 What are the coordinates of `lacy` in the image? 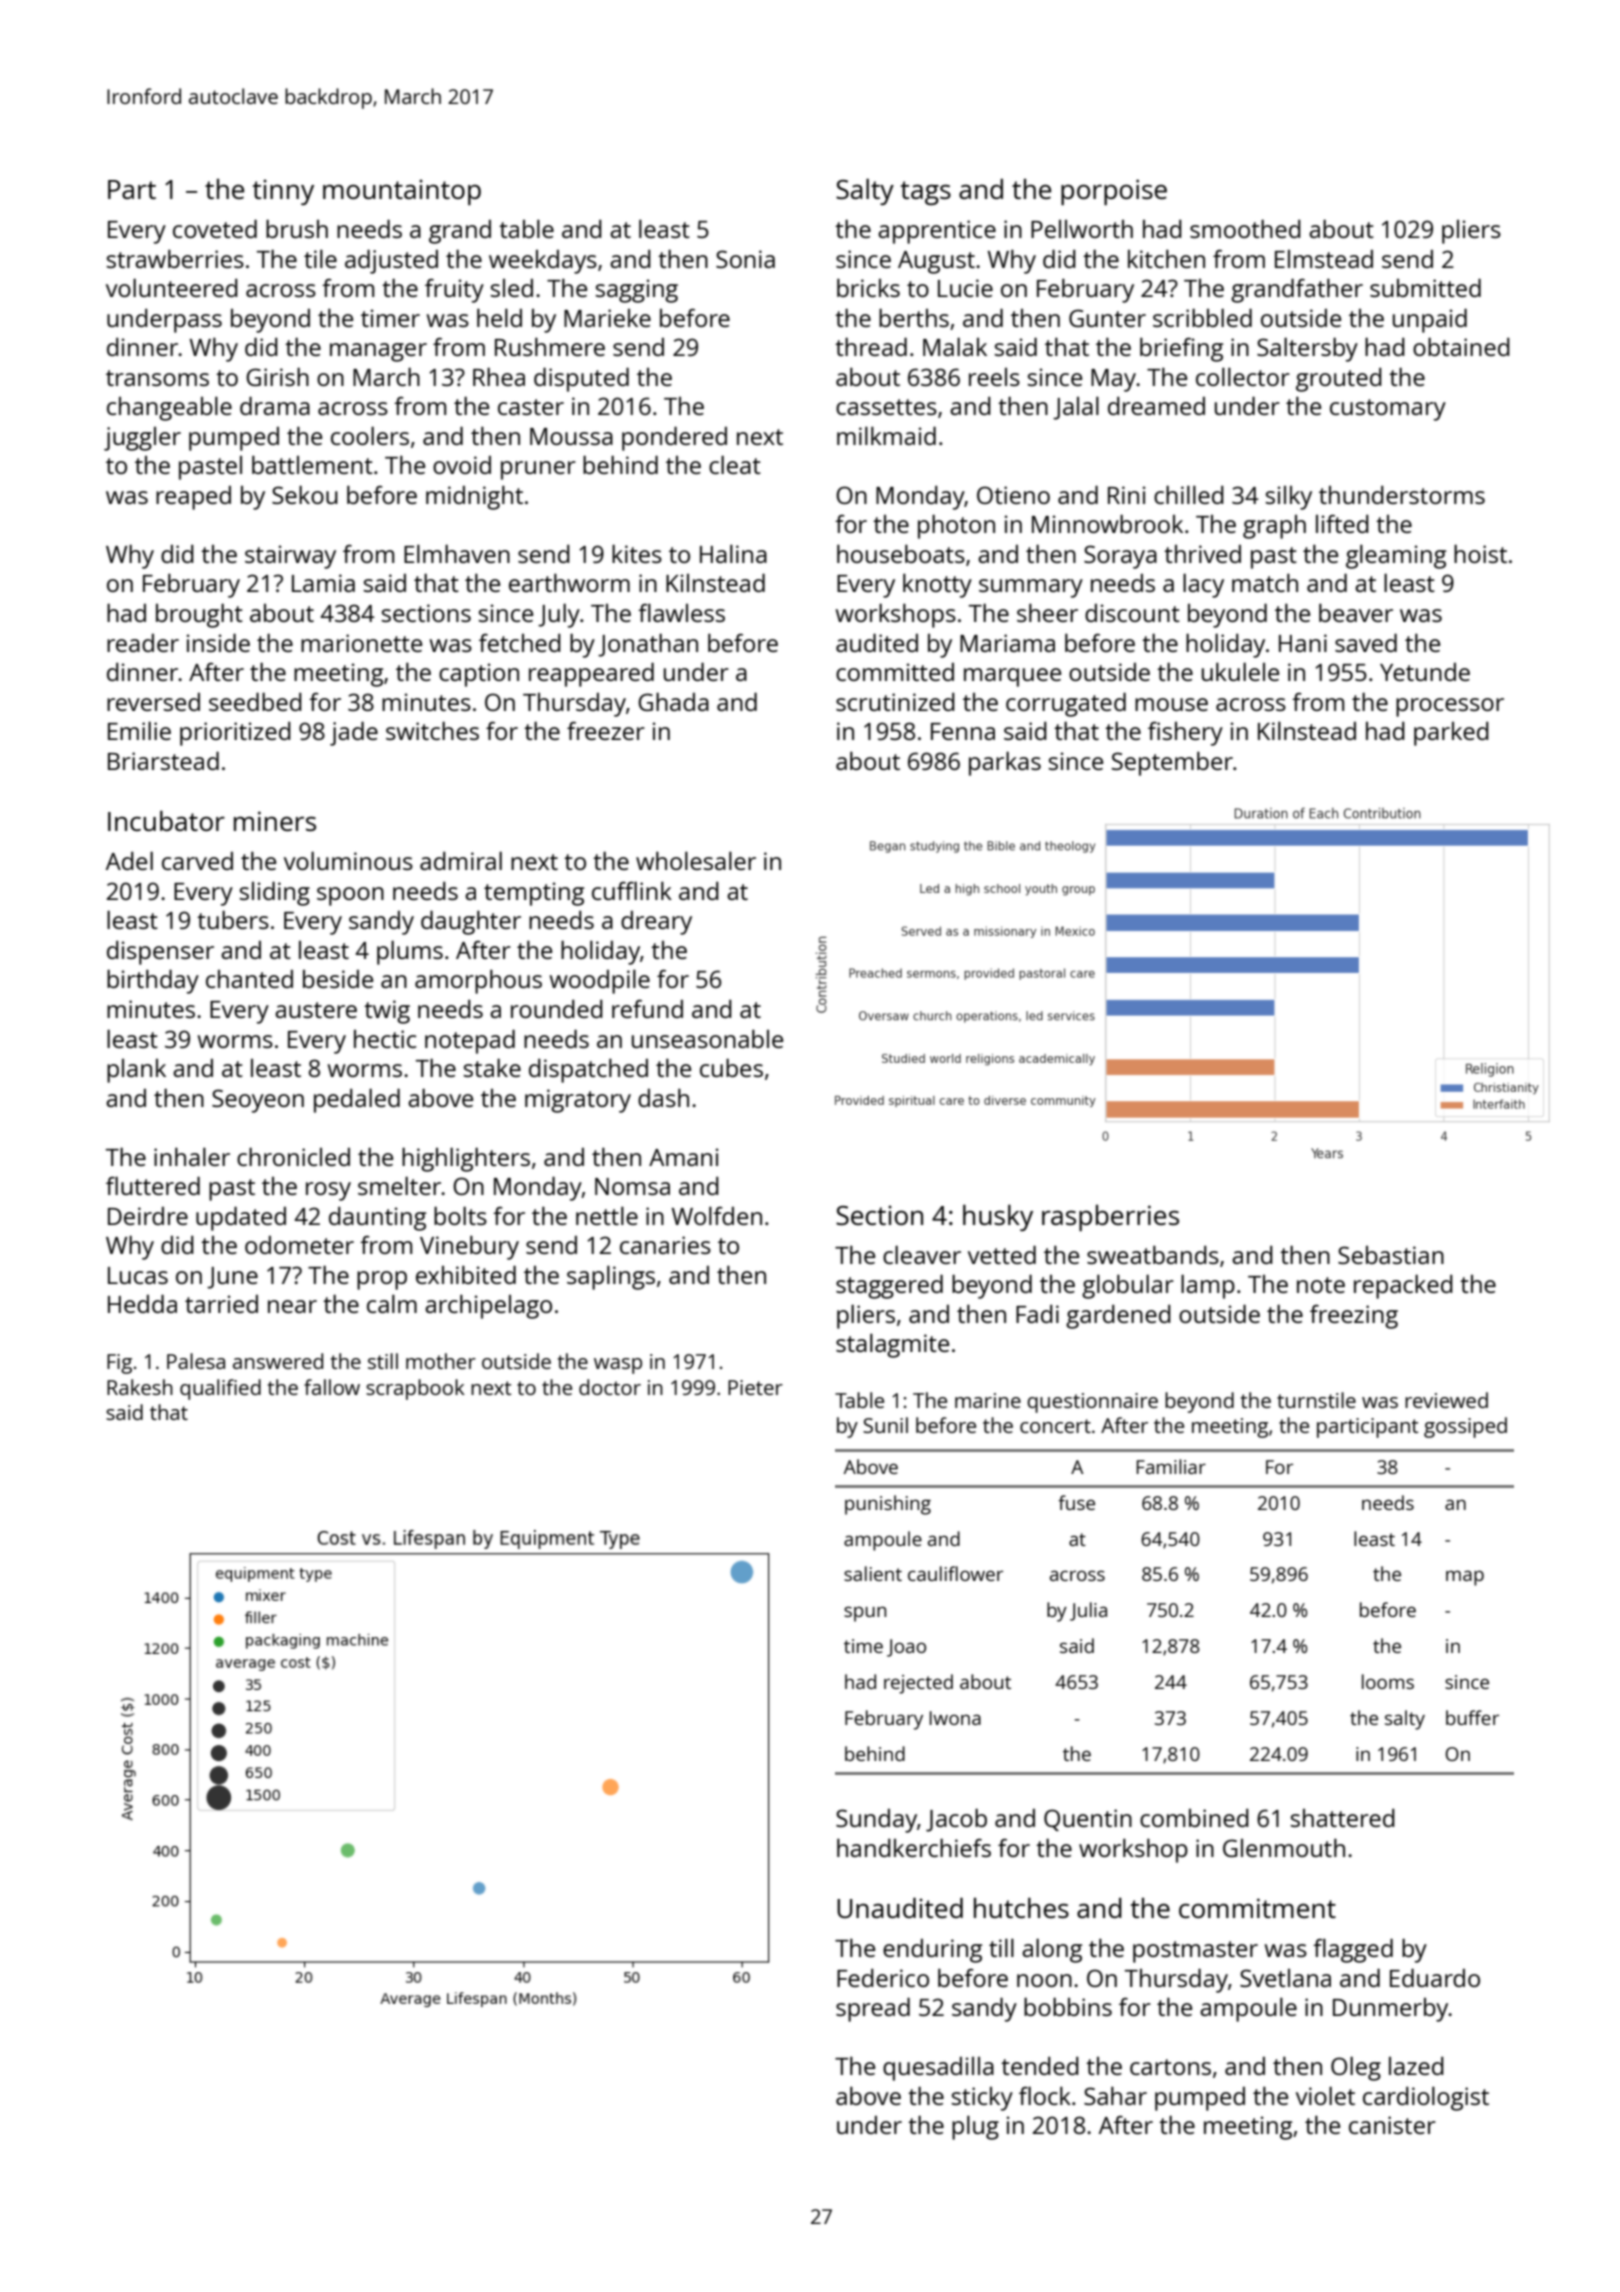 It's located at (1203, 585).
